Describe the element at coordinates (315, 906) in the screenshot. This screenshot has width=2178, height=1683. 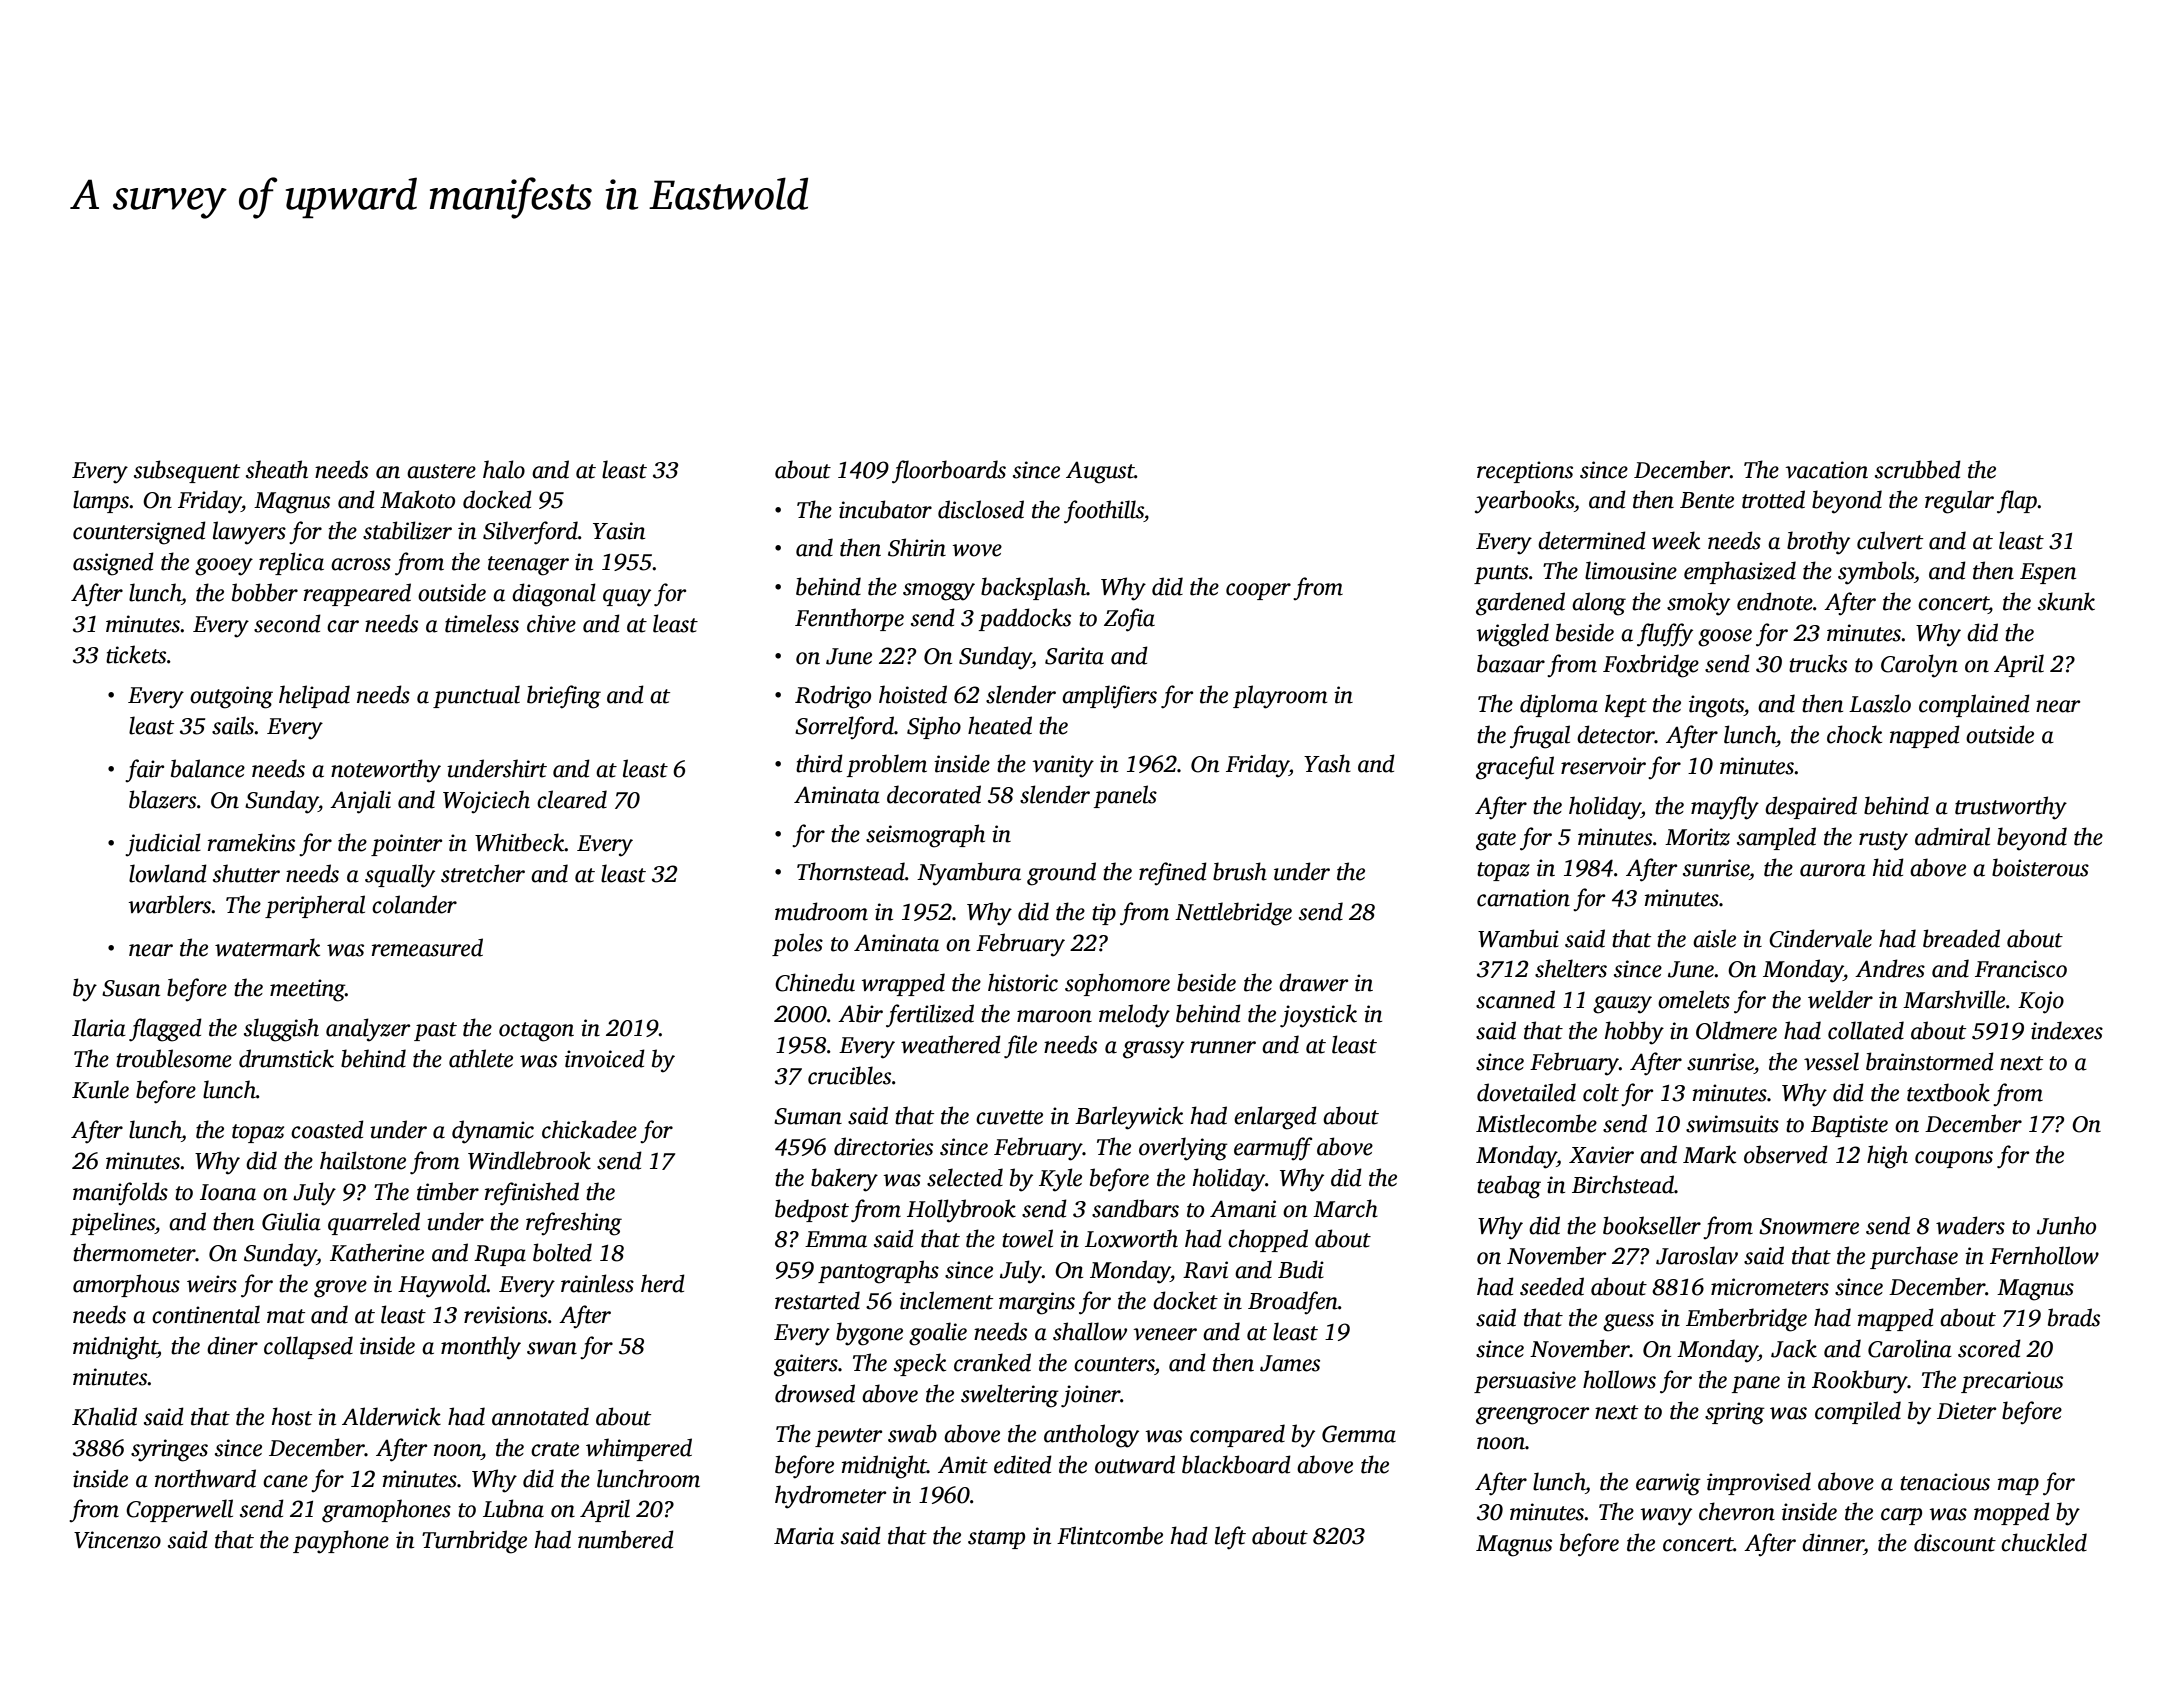
I see `peripheral` at that location.
